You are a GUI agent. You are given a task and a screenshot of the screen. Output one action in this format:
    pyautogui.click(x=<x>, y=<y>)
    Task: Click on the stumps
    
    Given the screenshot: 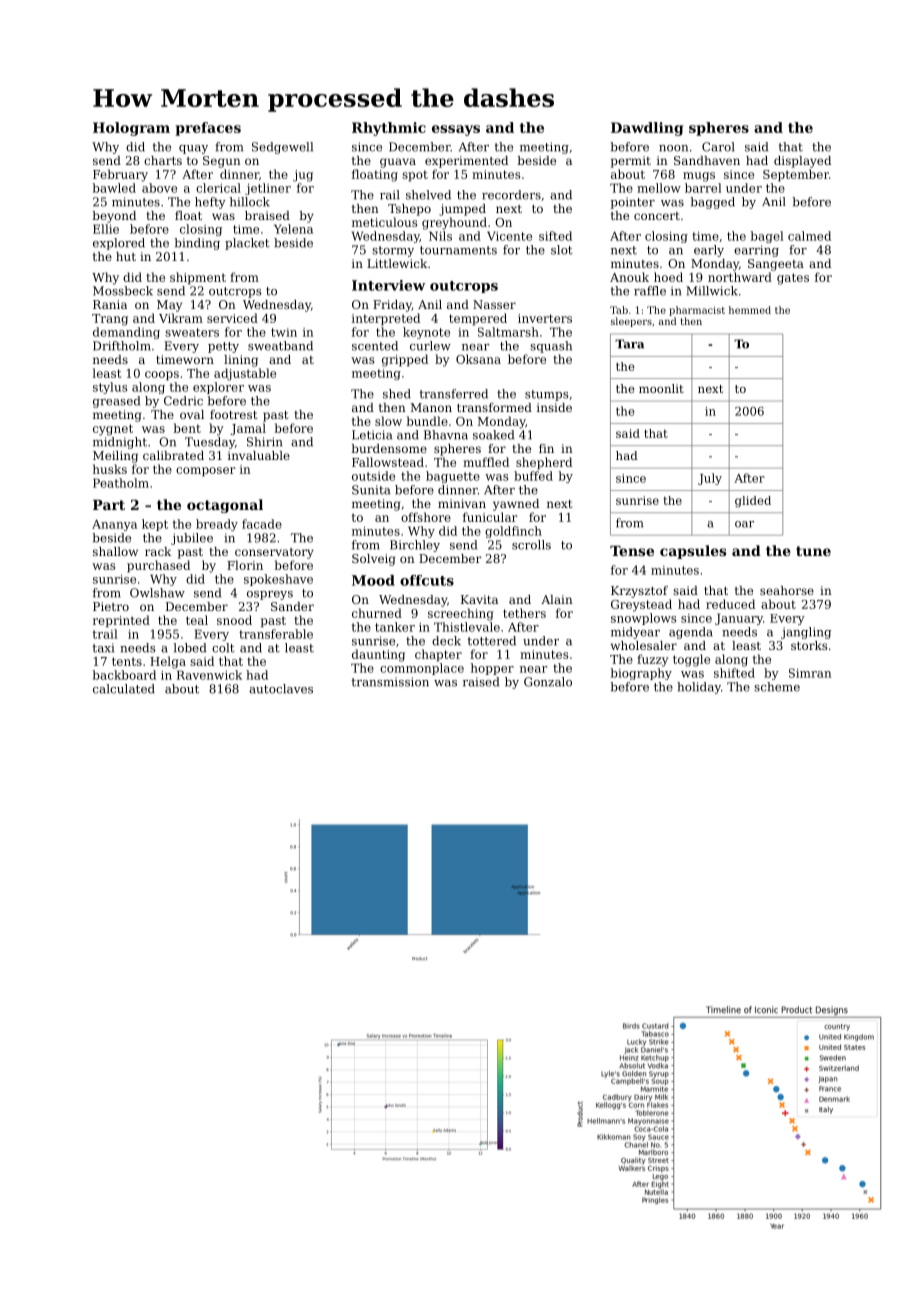 What is the action you would take?
    pyautogui.click(x=547, y=395)
